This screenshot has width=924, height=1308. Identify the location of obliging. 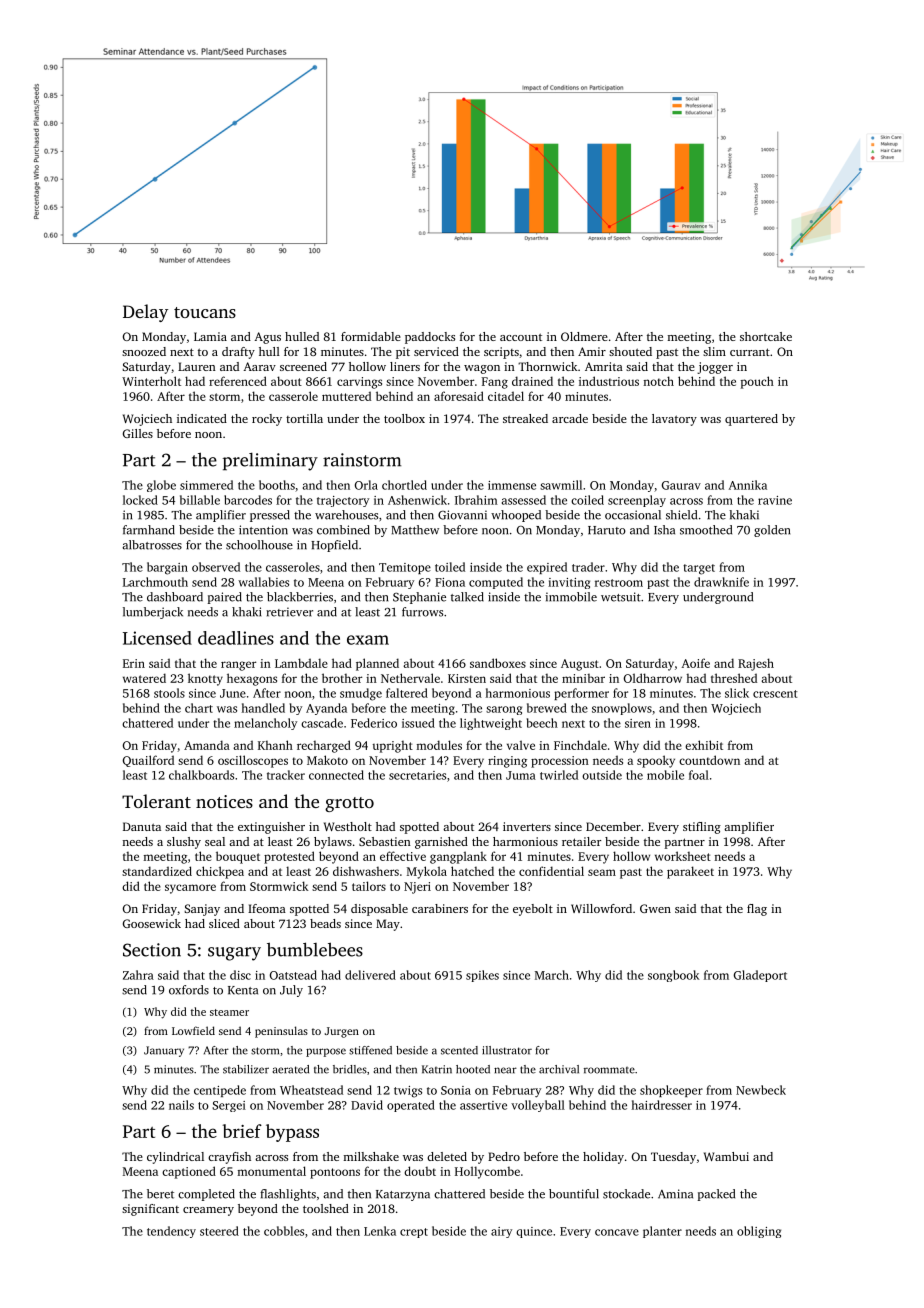
(759, 1232).
